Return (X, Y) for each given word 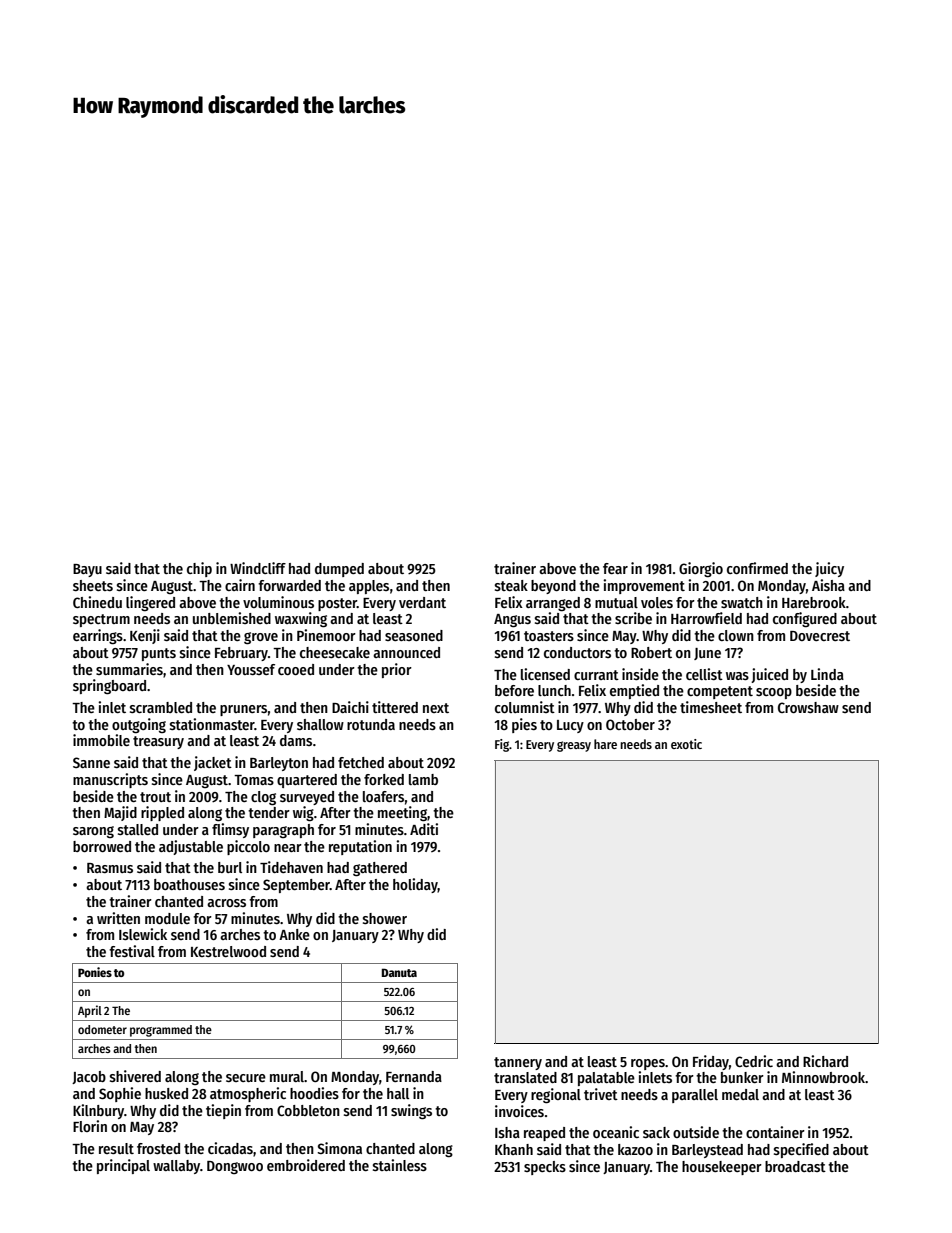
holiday (415, 885)
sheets (93, 585)
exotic (686, 744)
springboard (109, 686)
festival (132, 951)
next (436, 708)
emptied (634, 691)
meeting (402, 813)
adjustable (191, 847)
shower (385, 918)
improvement (644, 586)
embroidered (306, 1165)
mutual (616, 602)
